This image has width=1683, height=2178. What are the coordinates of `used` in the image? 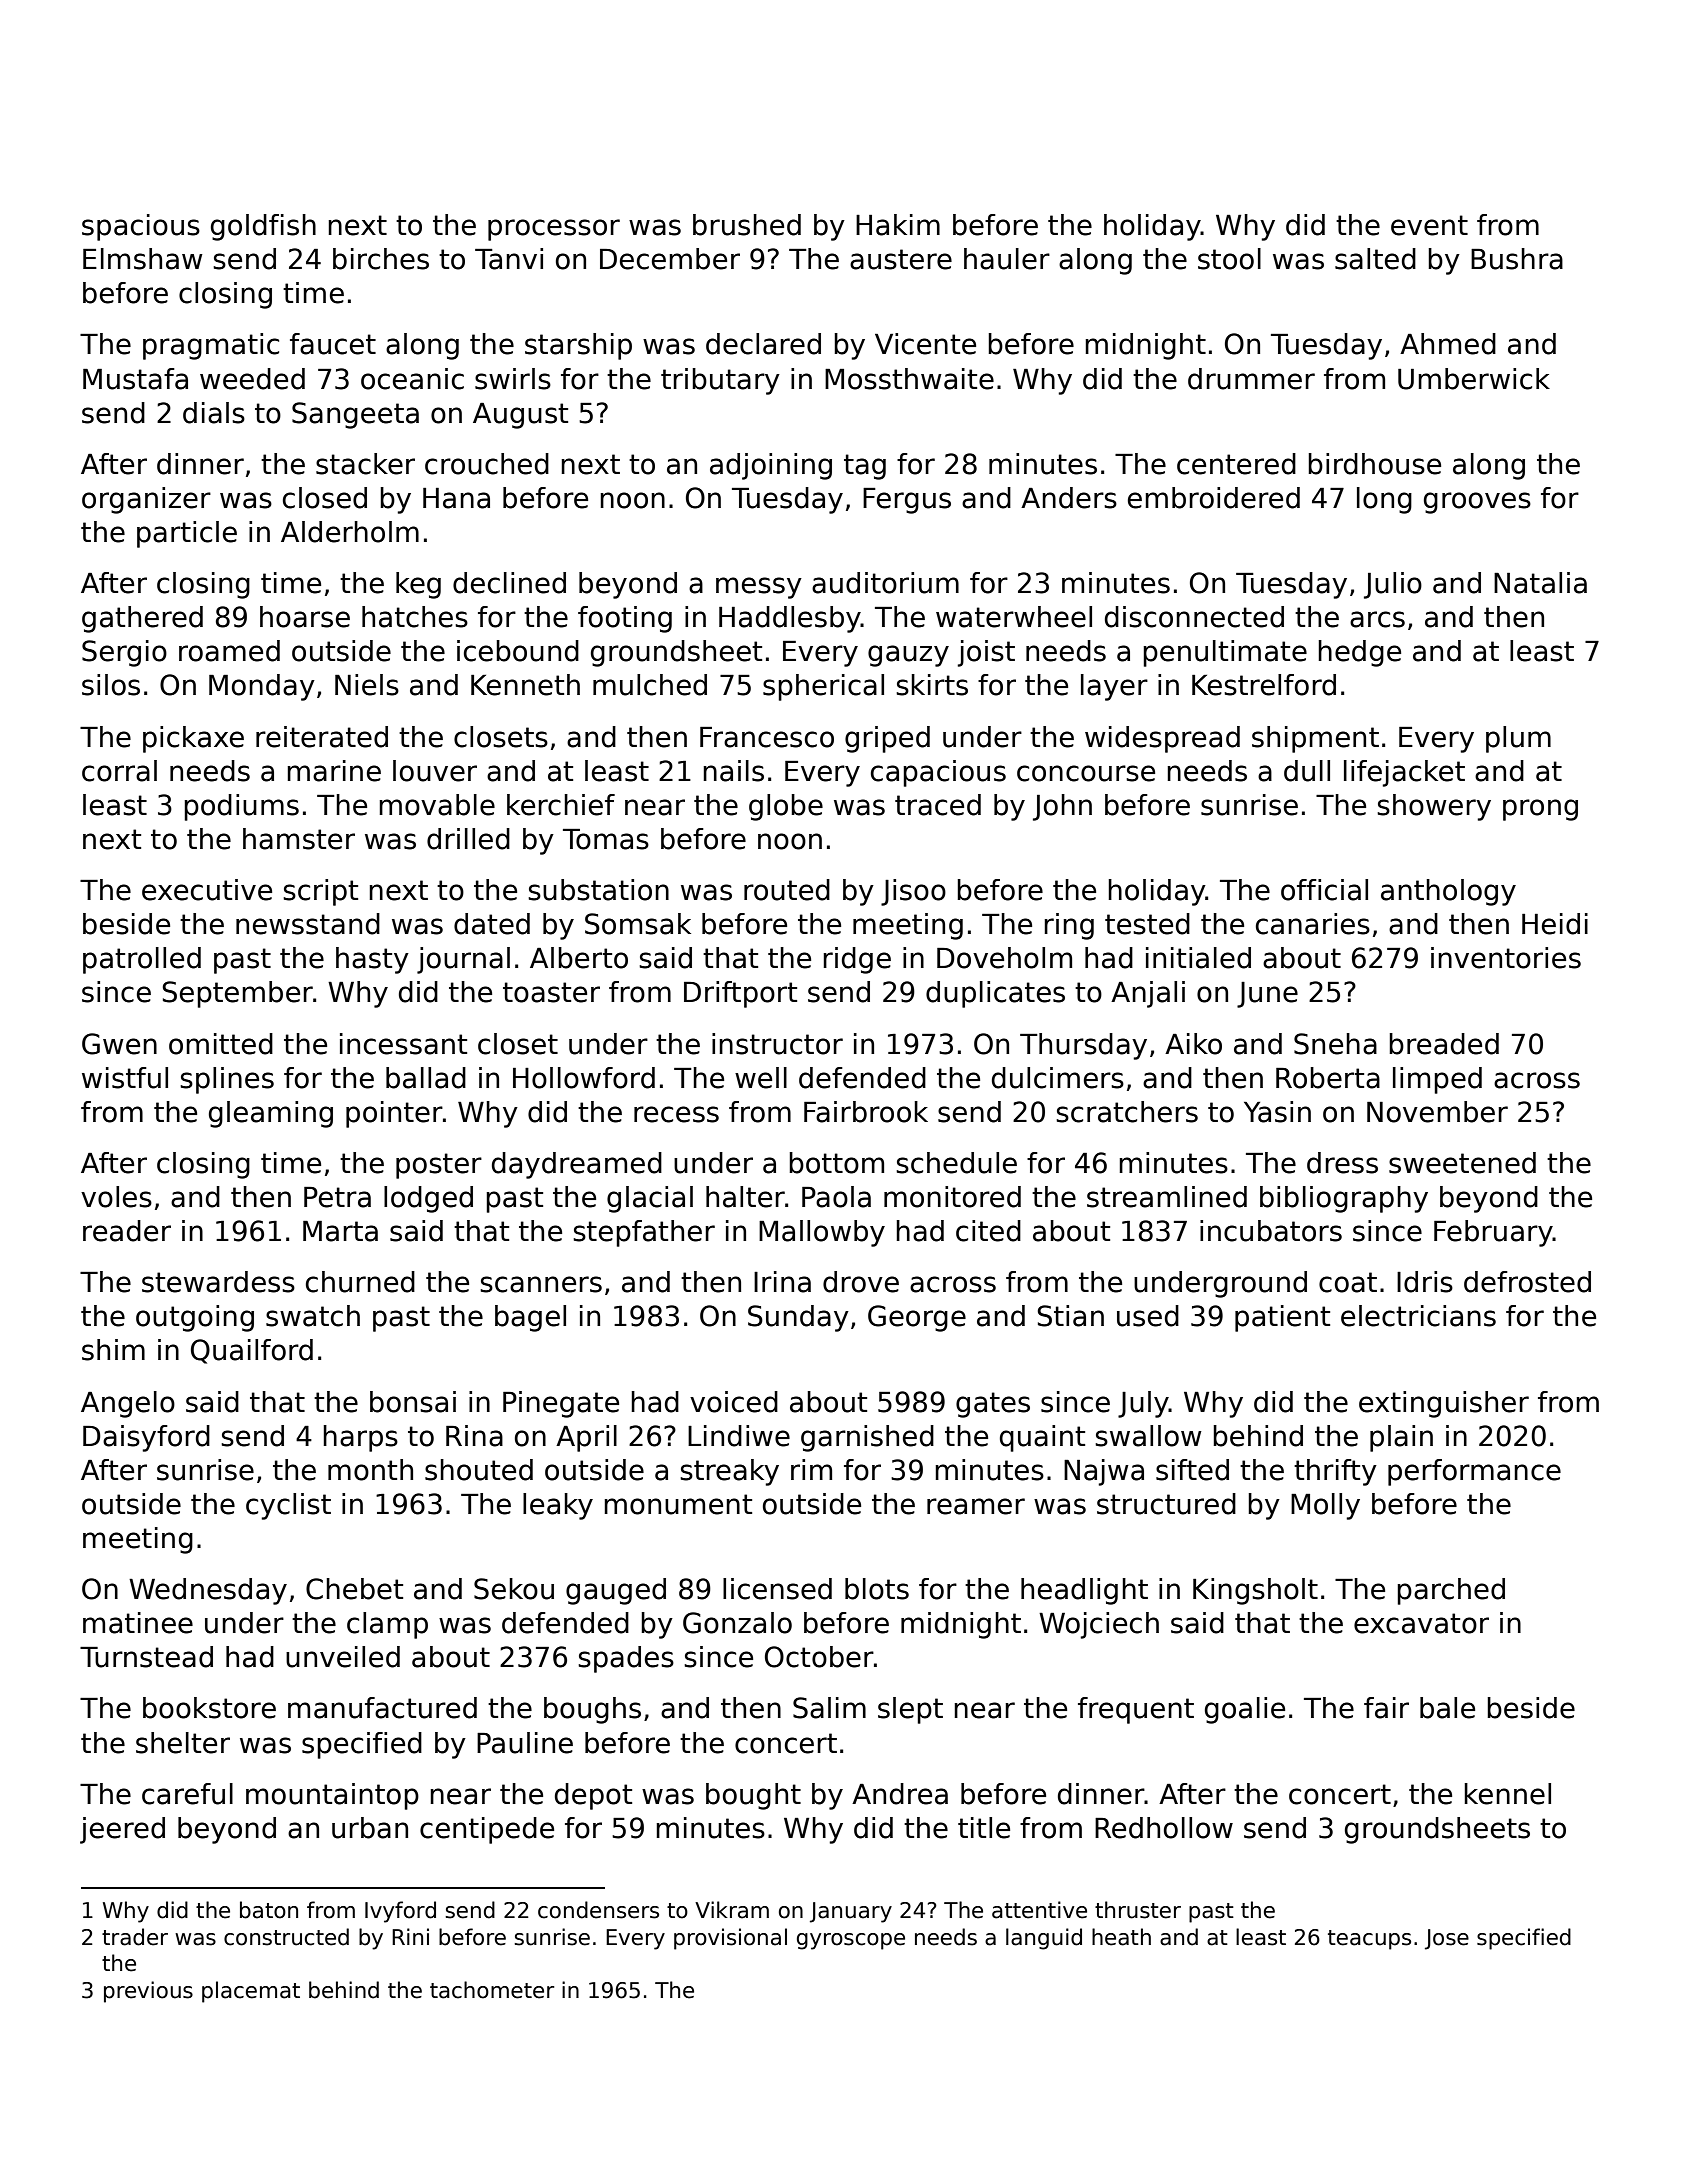 It's located at (1148, 1316).
